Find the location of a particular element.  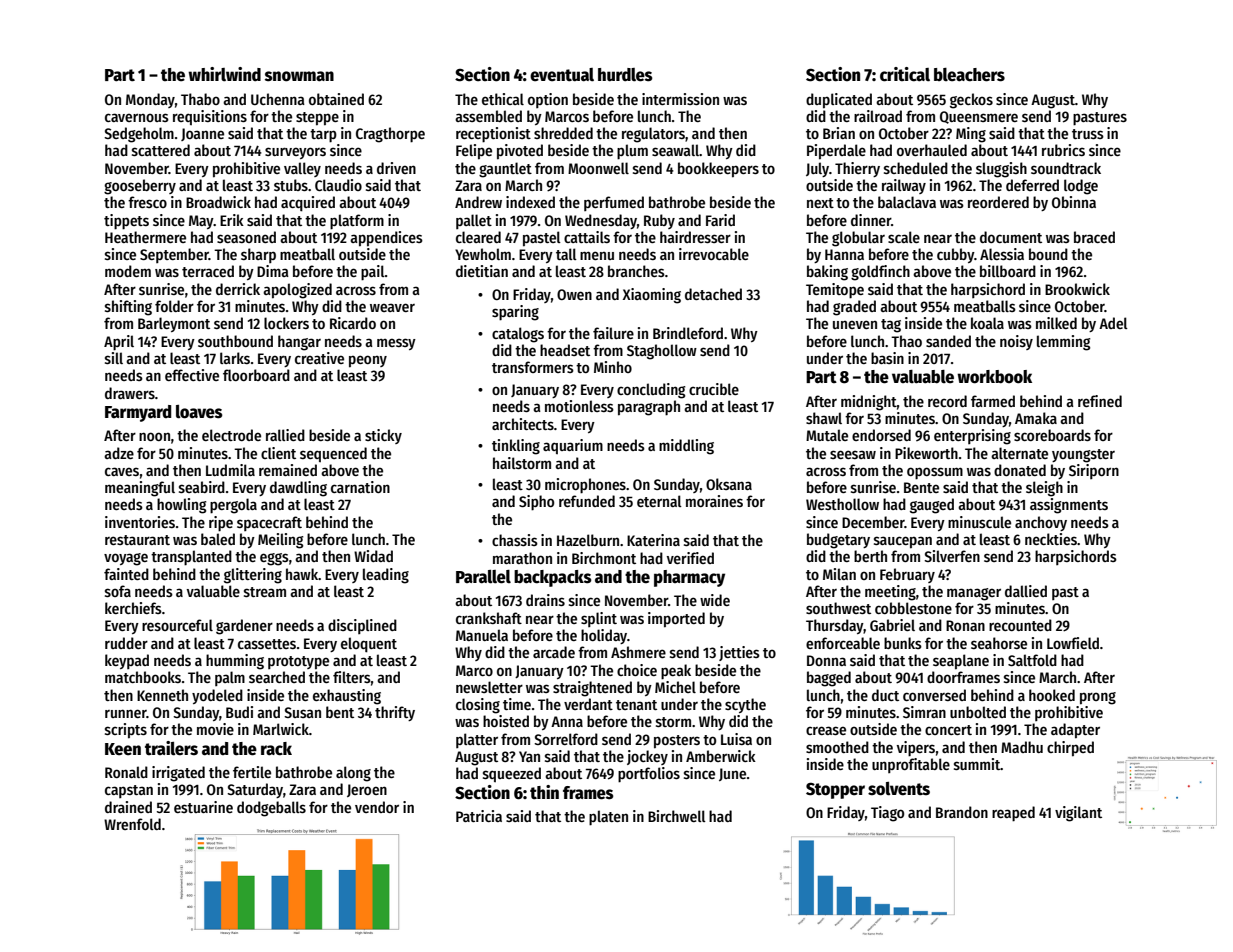

refunded is located at coordinates (587, 501).
